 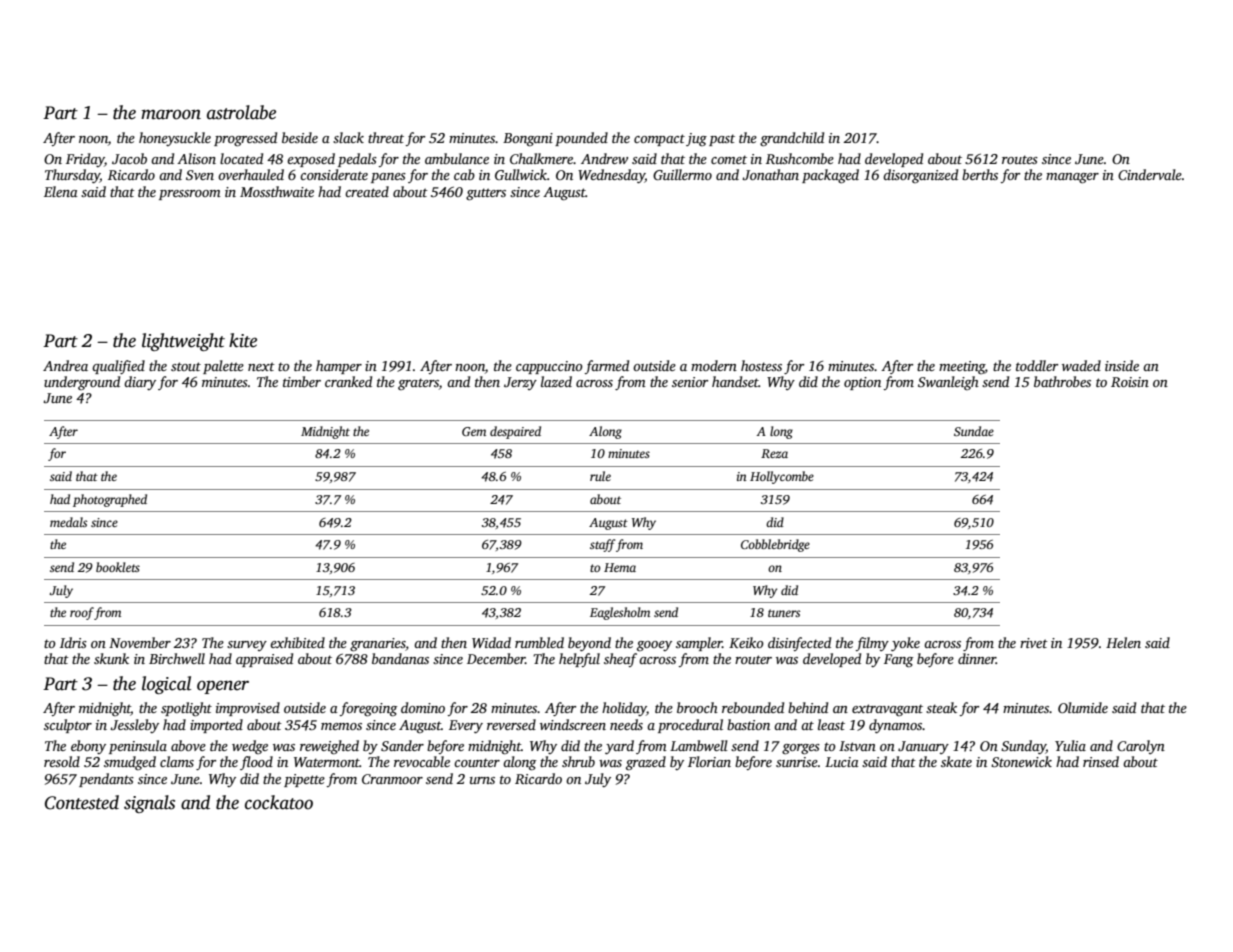 What do you see at coordinates (300, 137) in the screenshot?
I see `beside` at bounding box center [300, 137].
